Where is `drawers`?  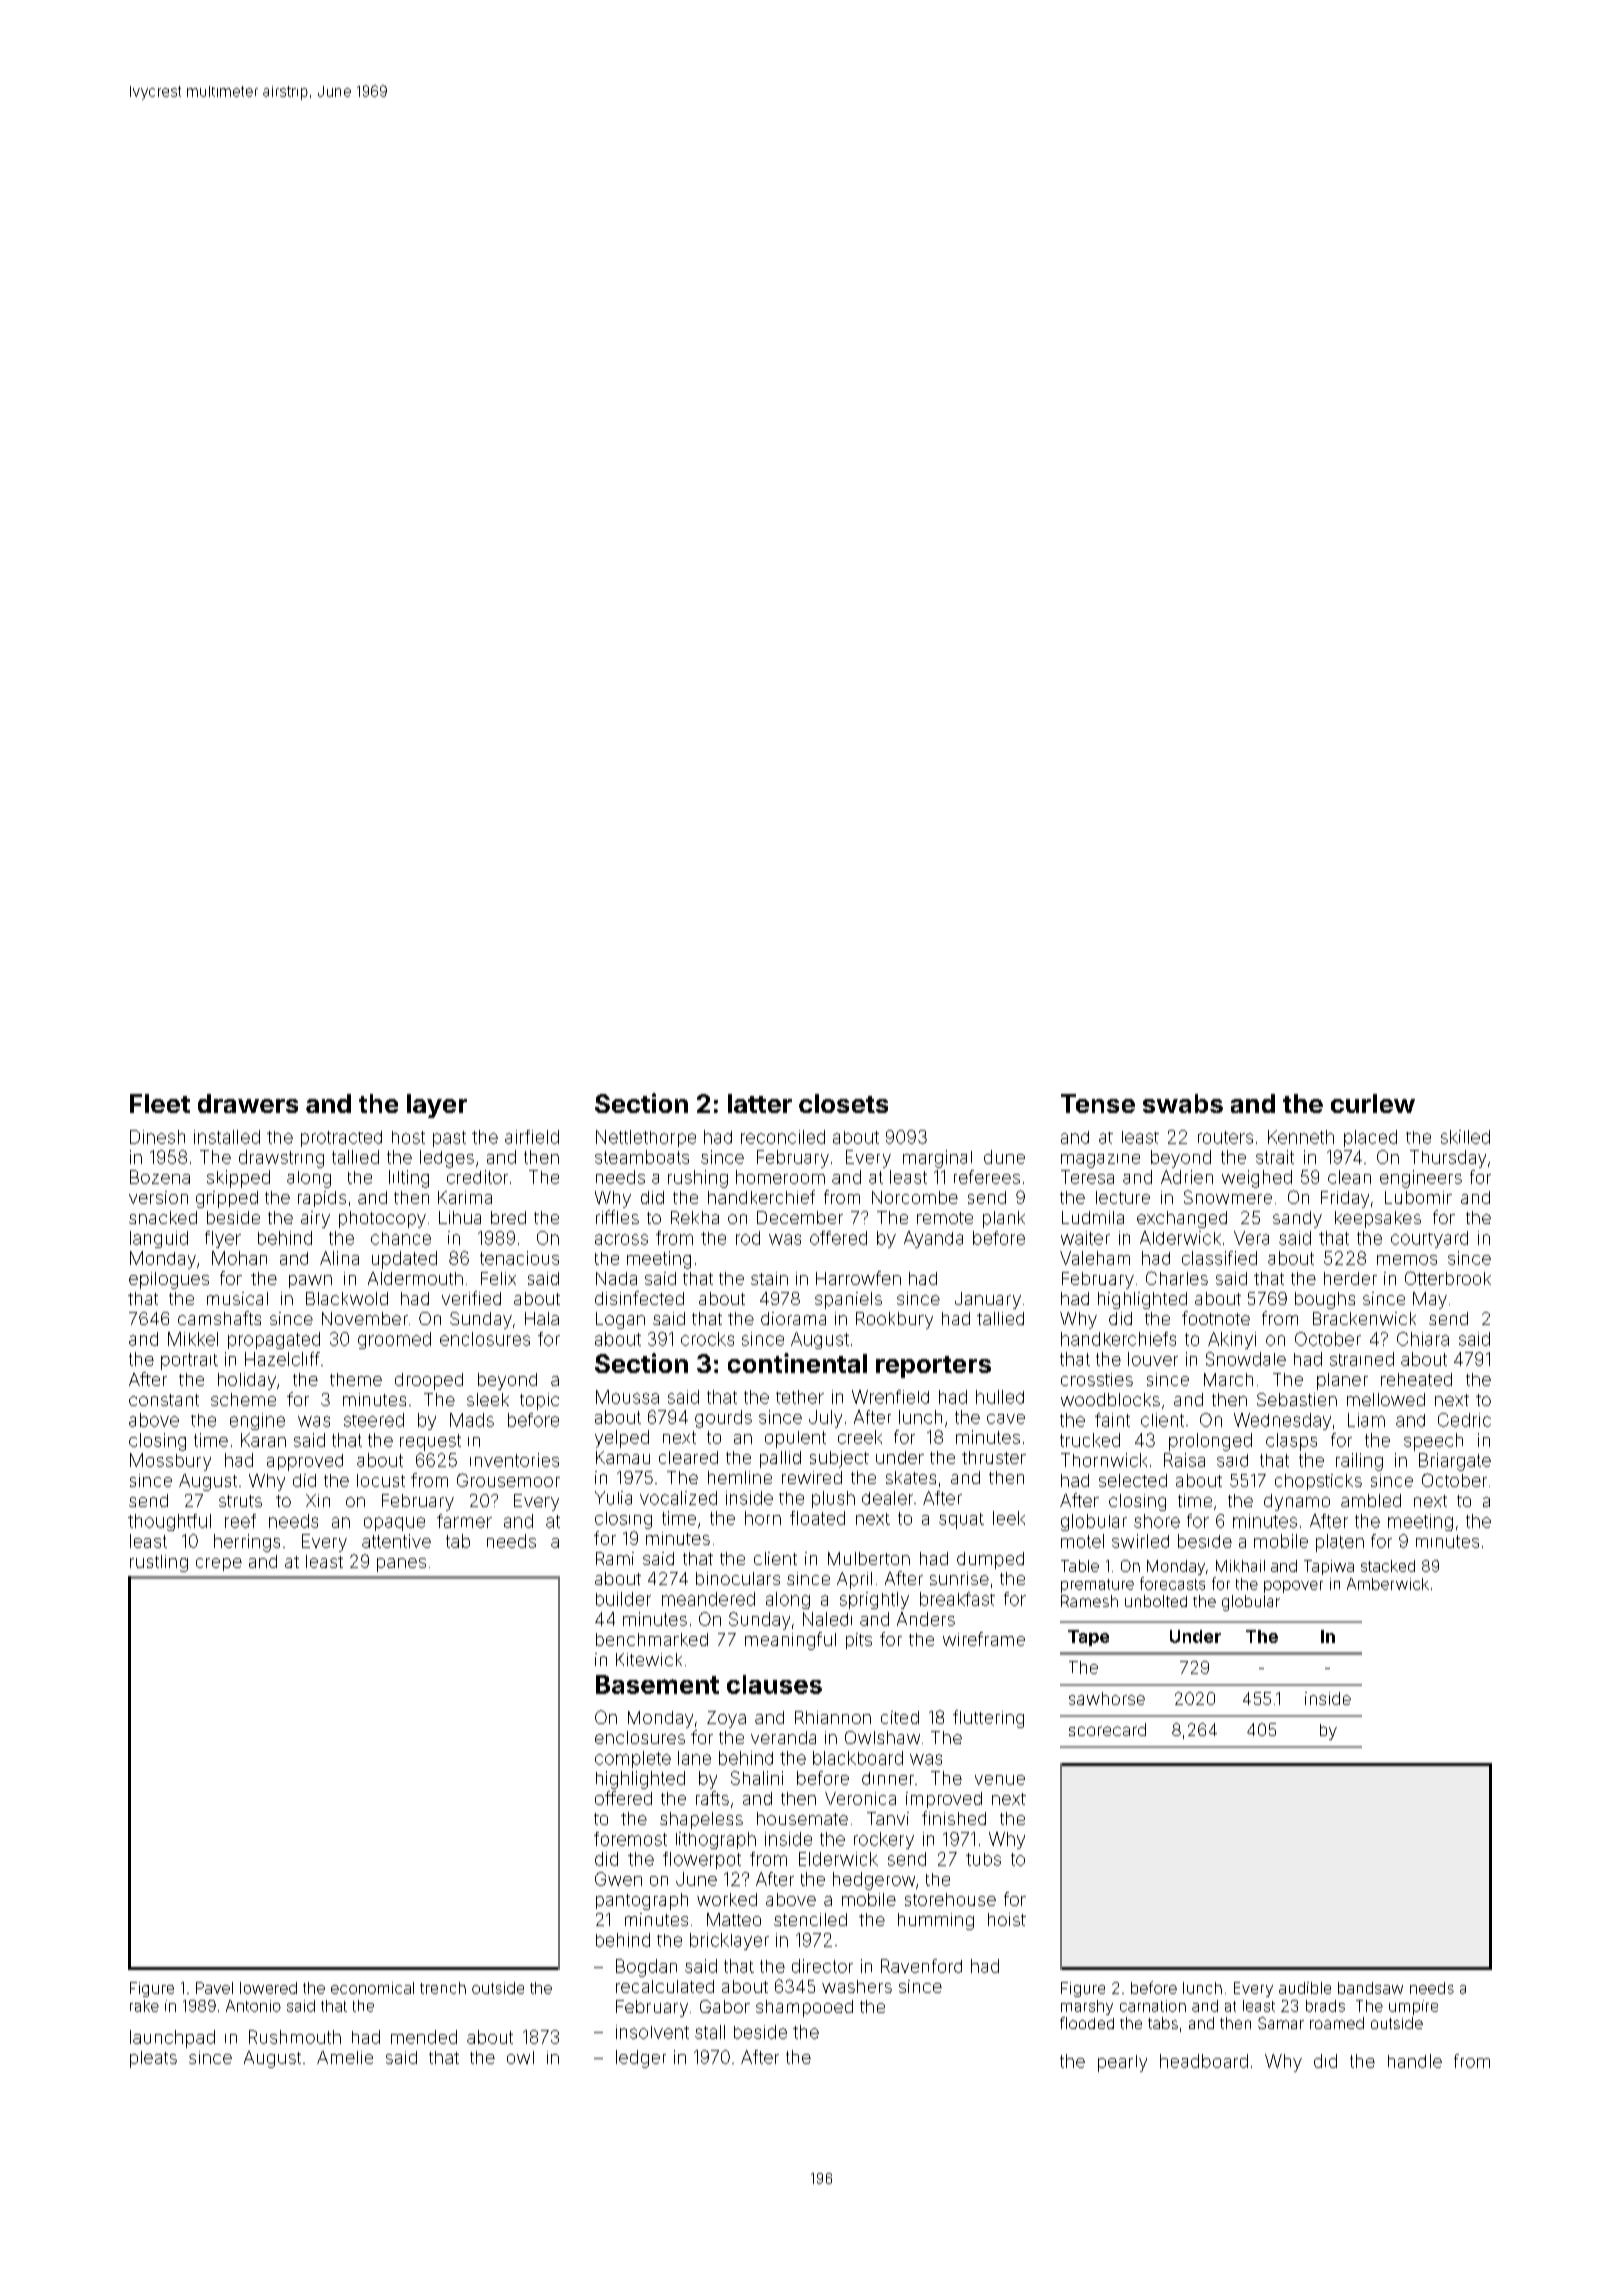 drawers is located at coordinates (248, 1103).
